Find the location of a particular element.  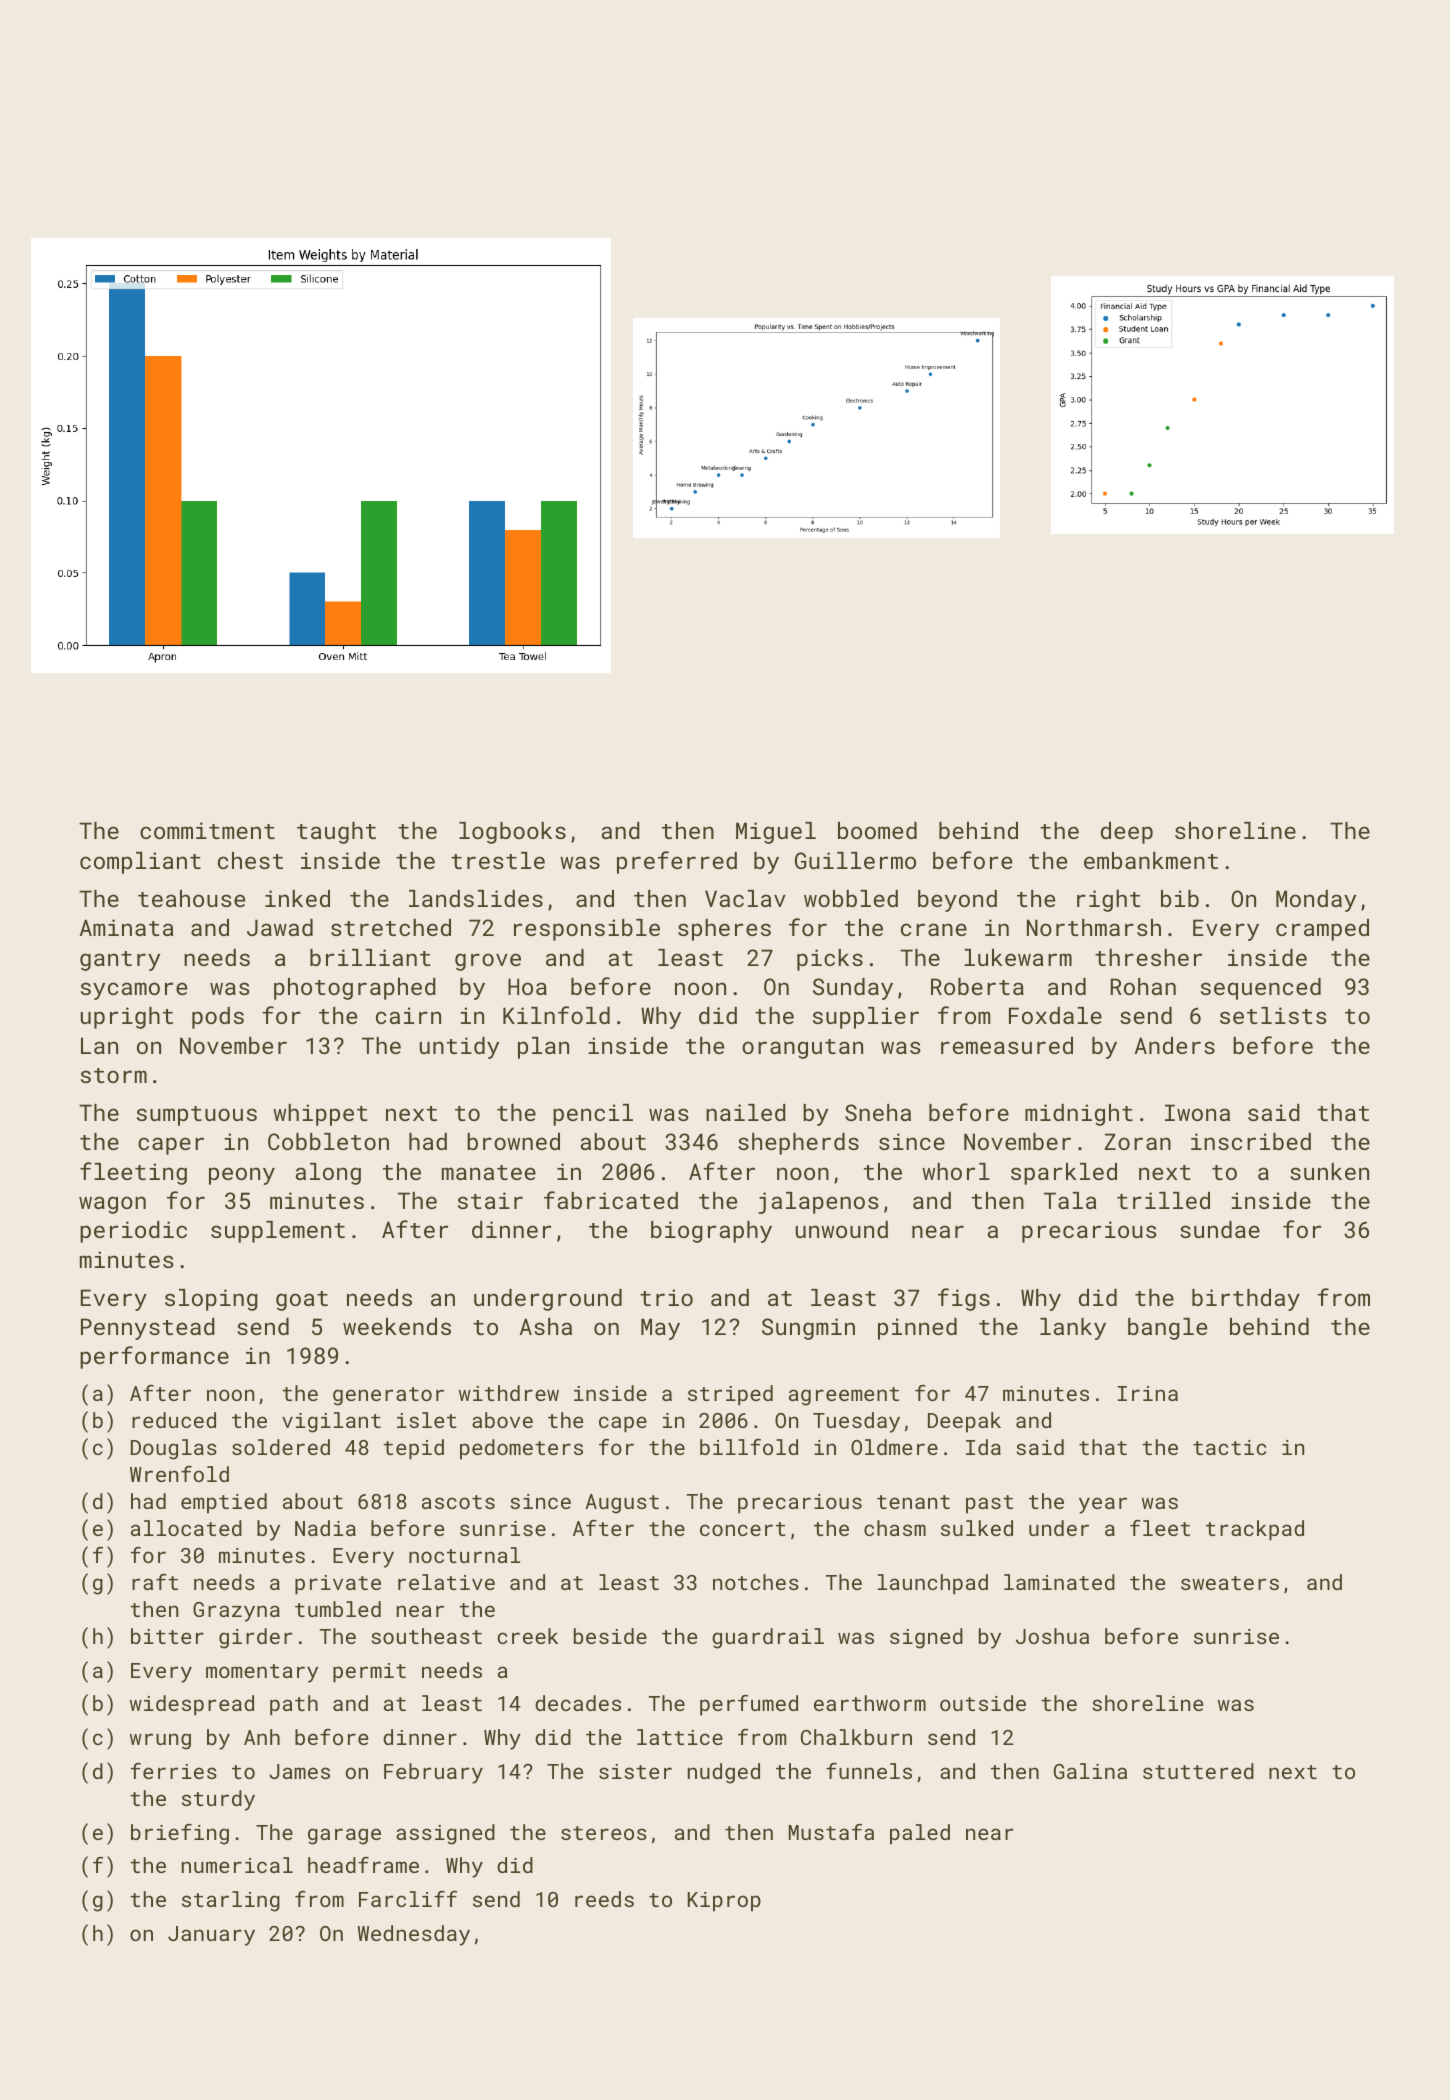

whippet is located at coordinates (320, 1115).
